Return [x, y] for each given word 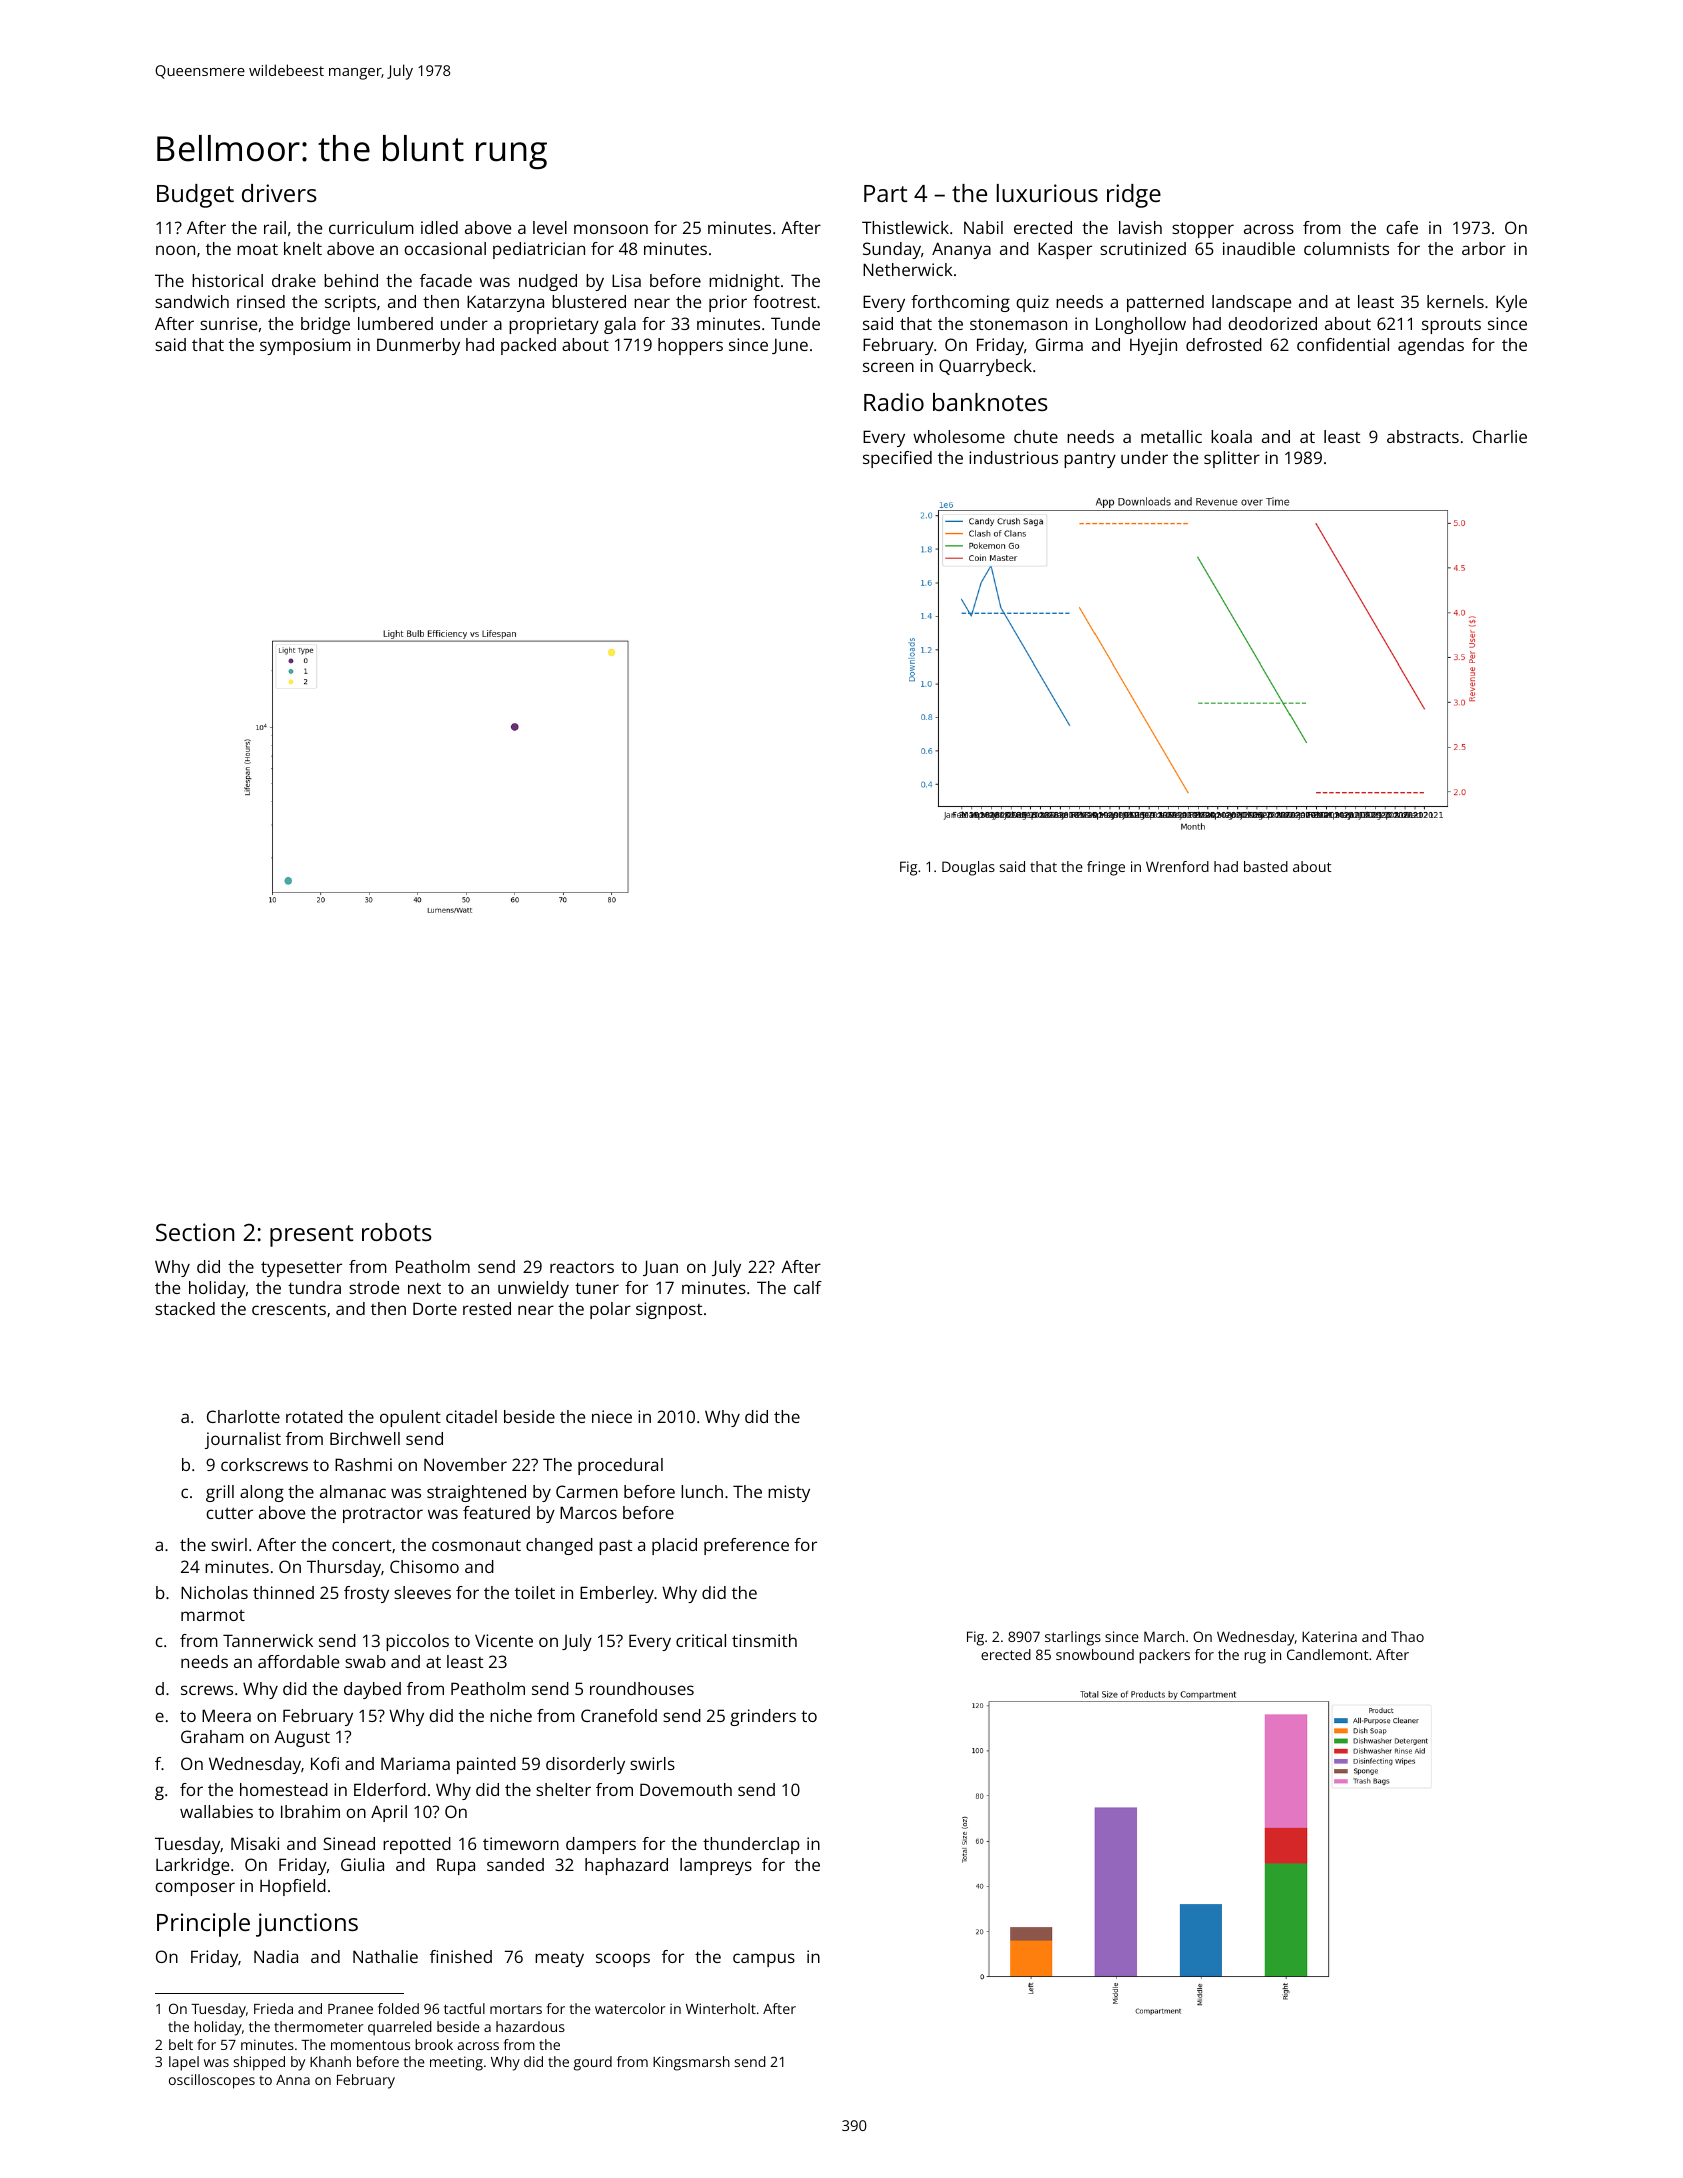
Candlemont [1328, 1654]
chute [1036, 436]
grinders [763, 1717]
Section [195, 1232]
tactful [464, 2008]
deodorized [1272, 323]
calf [808, 1287]
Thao [1407, 1636]
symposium [305, 346]
